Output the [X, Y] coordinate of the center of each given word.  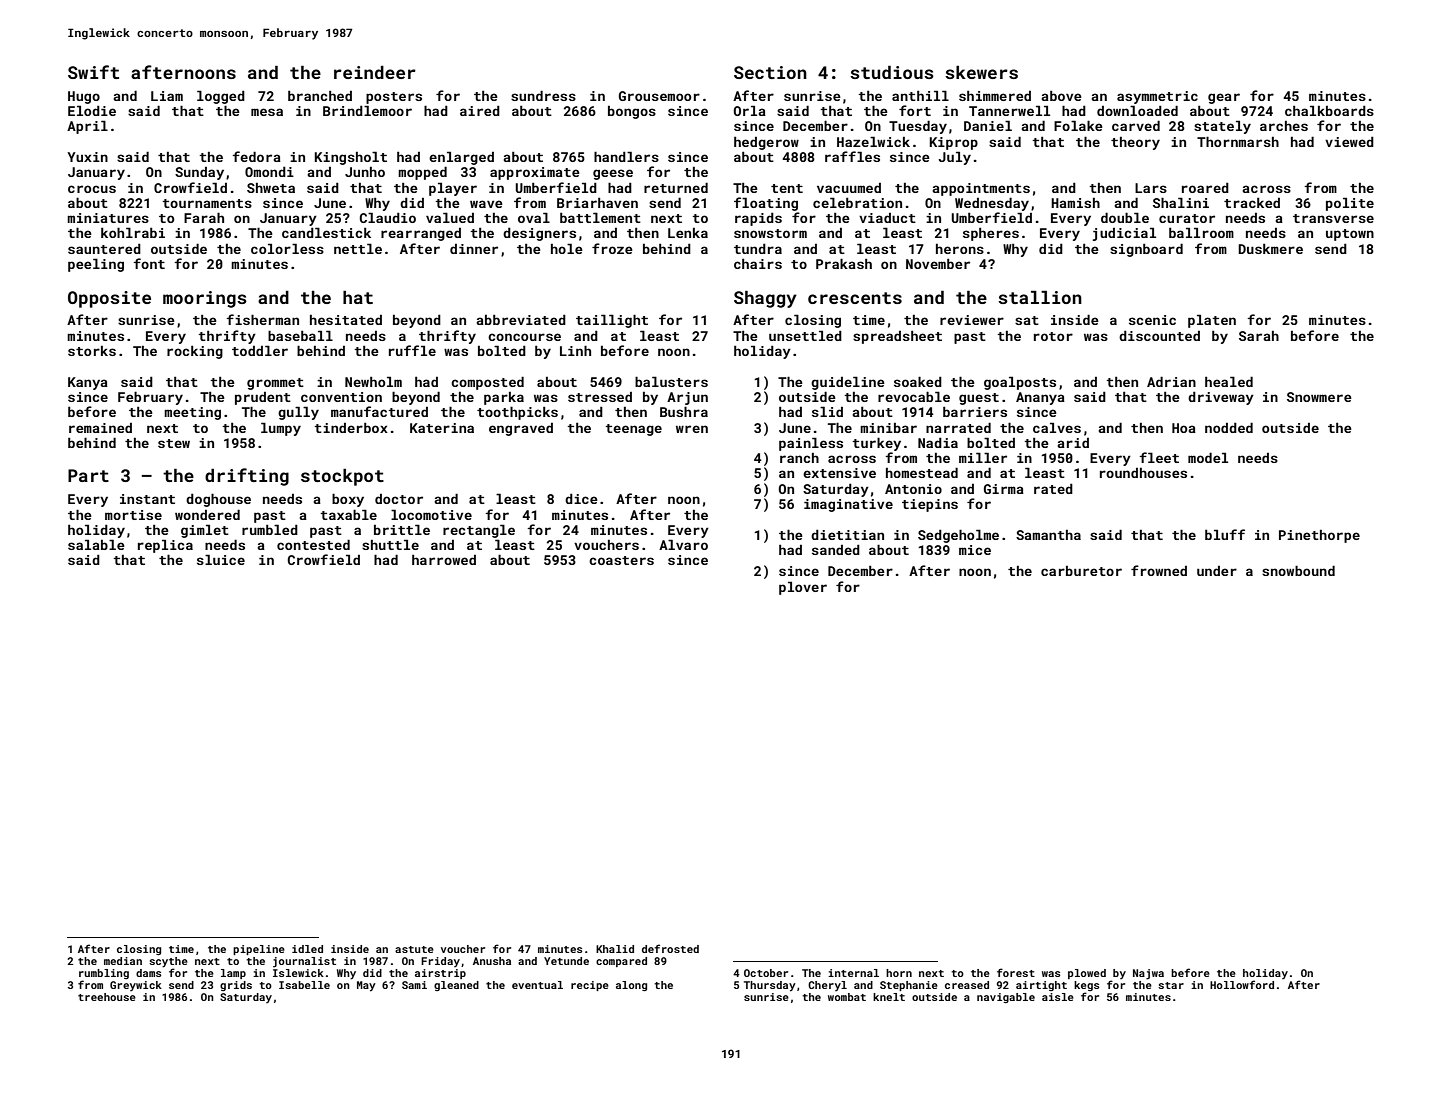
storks [92, 351]
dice [581, 499]
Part [88, 475]
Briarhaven [597, 203]
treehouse [107, 997]
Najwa [1148, 974]
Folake [1078, 125]
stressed [600, 397]
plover [803, 588]
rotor [1053, 336]
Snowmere [1319, 397]
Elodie [92, 110]
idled [307, 949]
